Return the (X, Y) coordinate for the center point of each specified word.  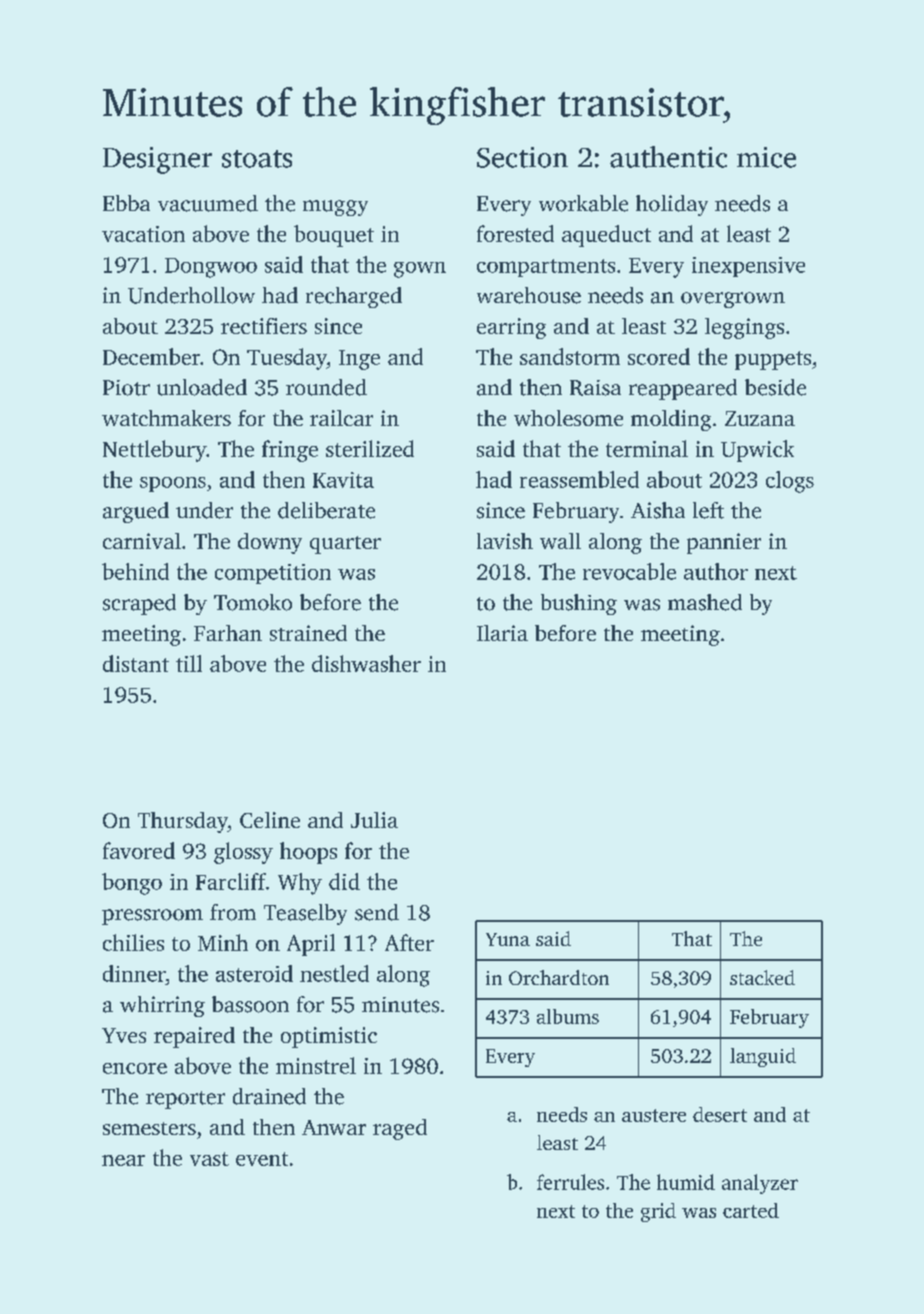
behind (135, 571)
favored (139, 850)
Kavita (343, 480)
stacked (762, 977)
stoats (257, 159)
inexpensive (748, 267)
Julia (374, 820)
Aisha (658, 510)
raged (400, 1129)
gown (420, 270)
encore (135, 1068)
